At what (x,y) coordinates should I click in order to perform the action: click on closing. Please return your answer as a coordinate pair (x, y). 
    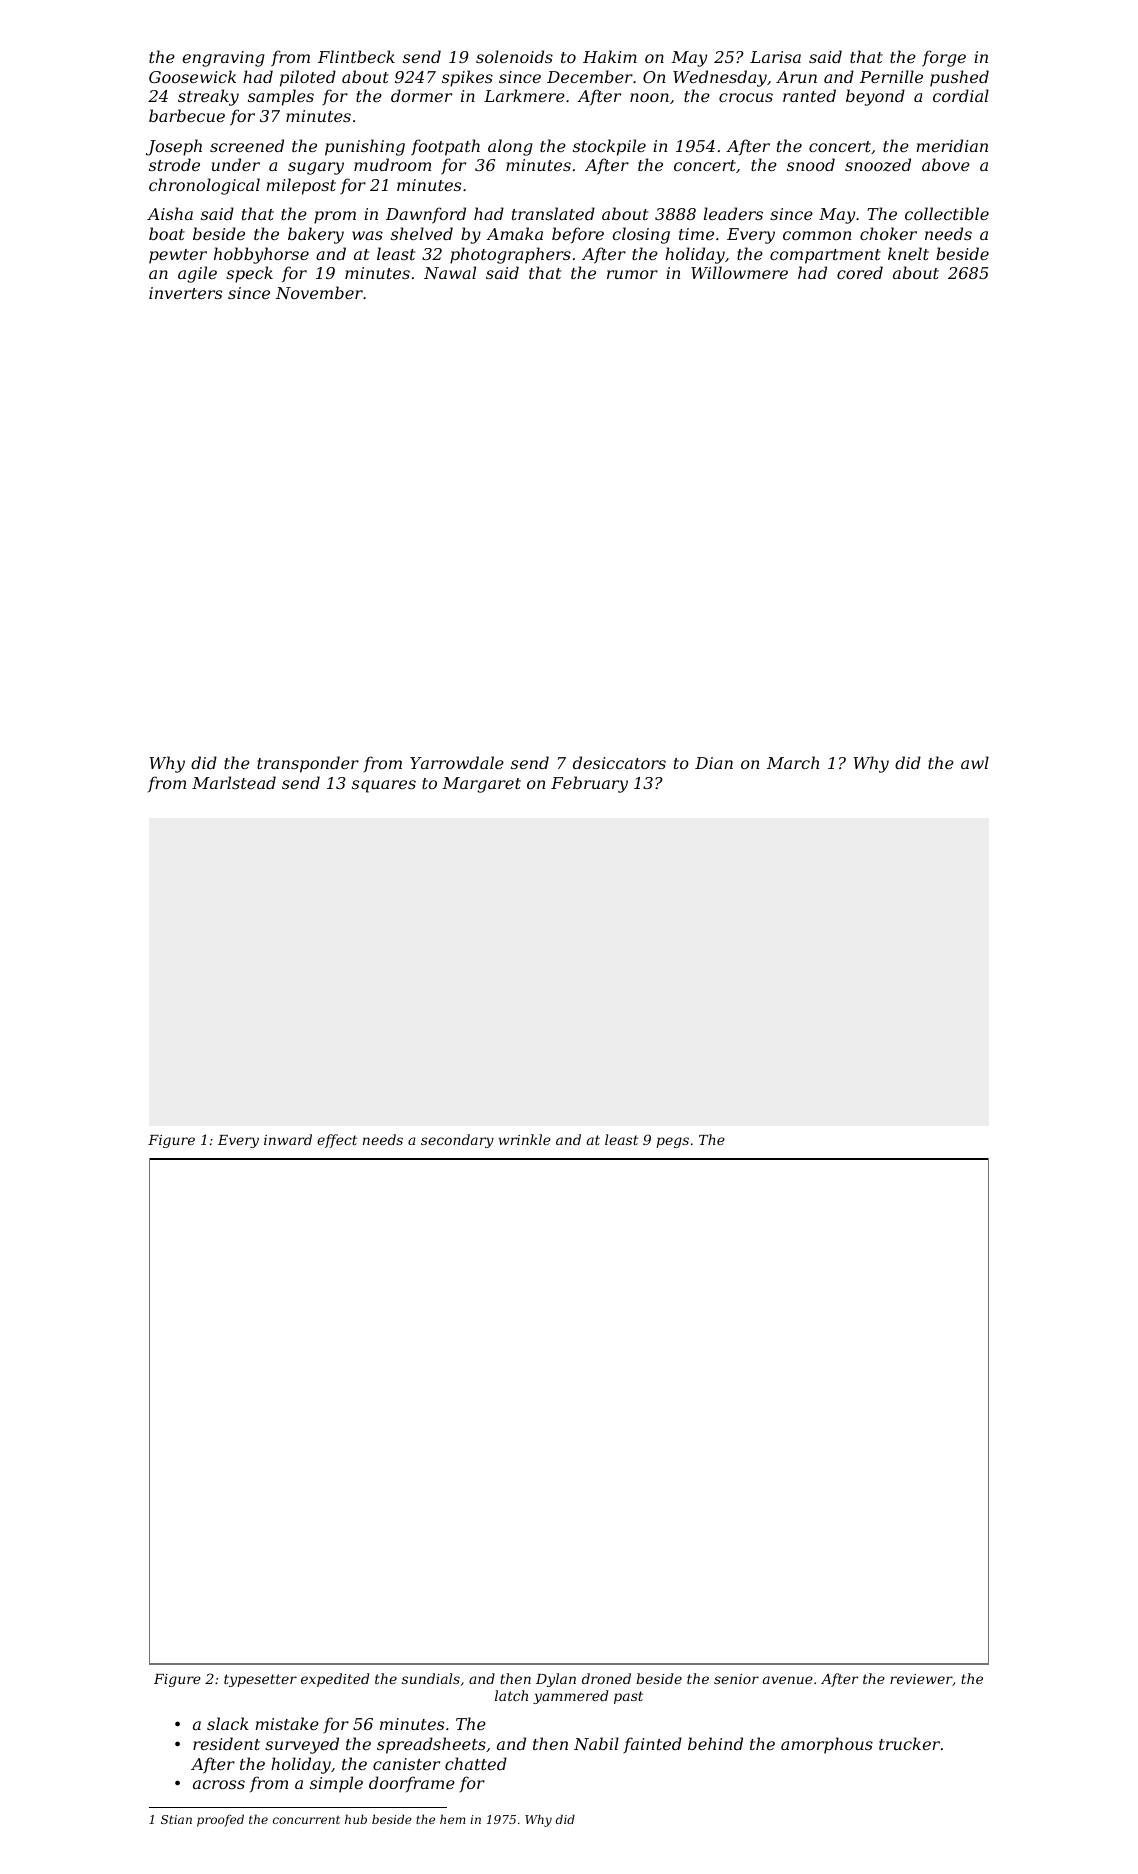
    Looking at the image, I should click on (641, 235).
